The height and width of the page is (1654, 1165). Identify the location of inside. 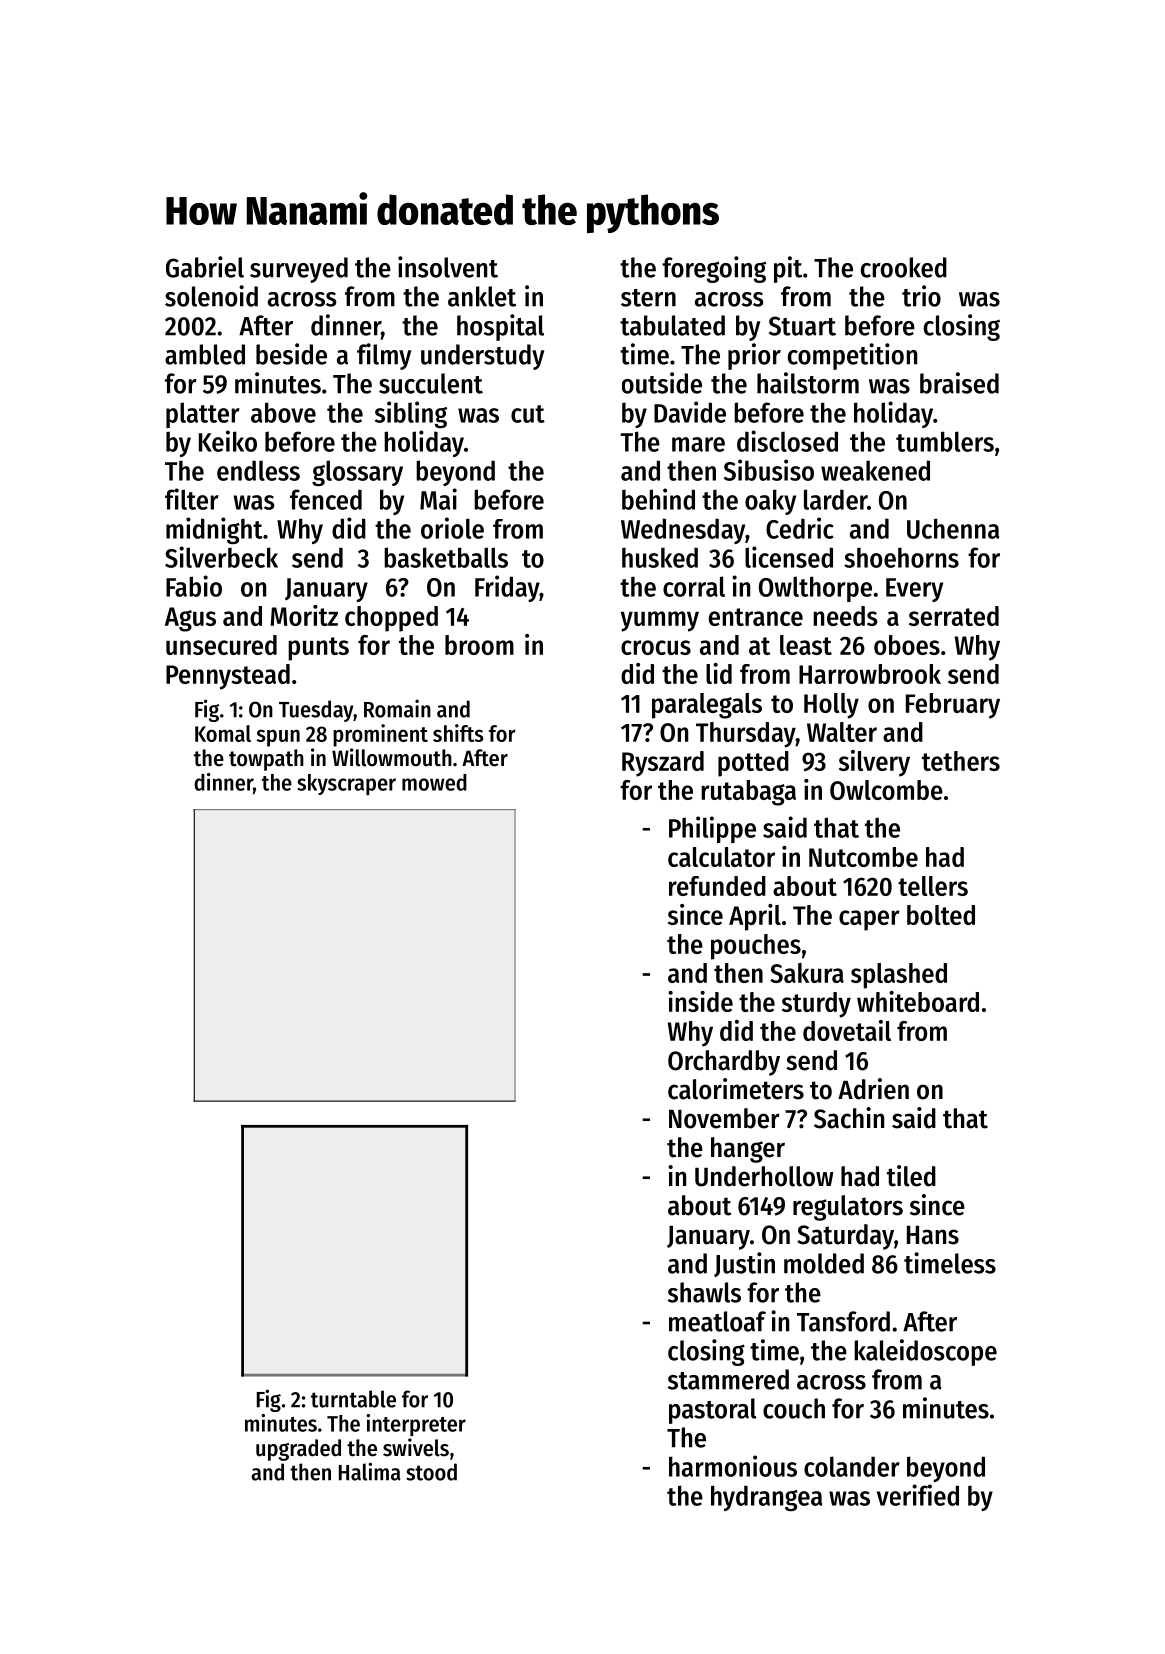
(700, 1001).
